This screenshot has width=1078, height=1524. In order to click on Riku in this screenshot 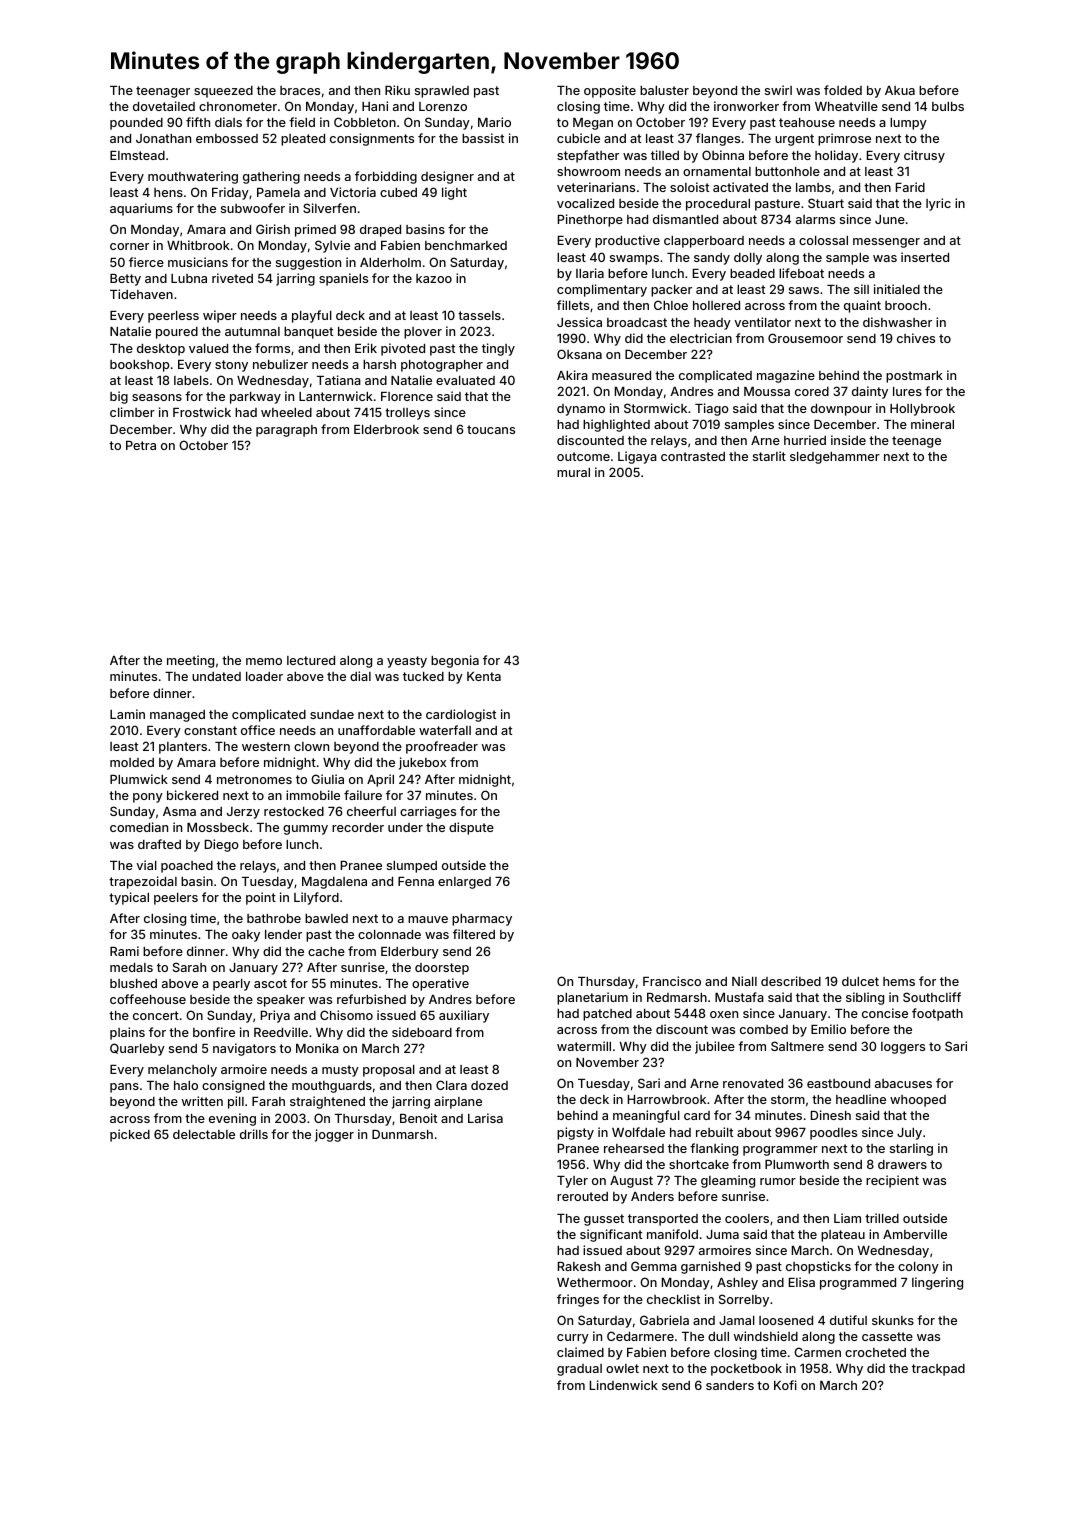, I will do `click(397, 90)`.
